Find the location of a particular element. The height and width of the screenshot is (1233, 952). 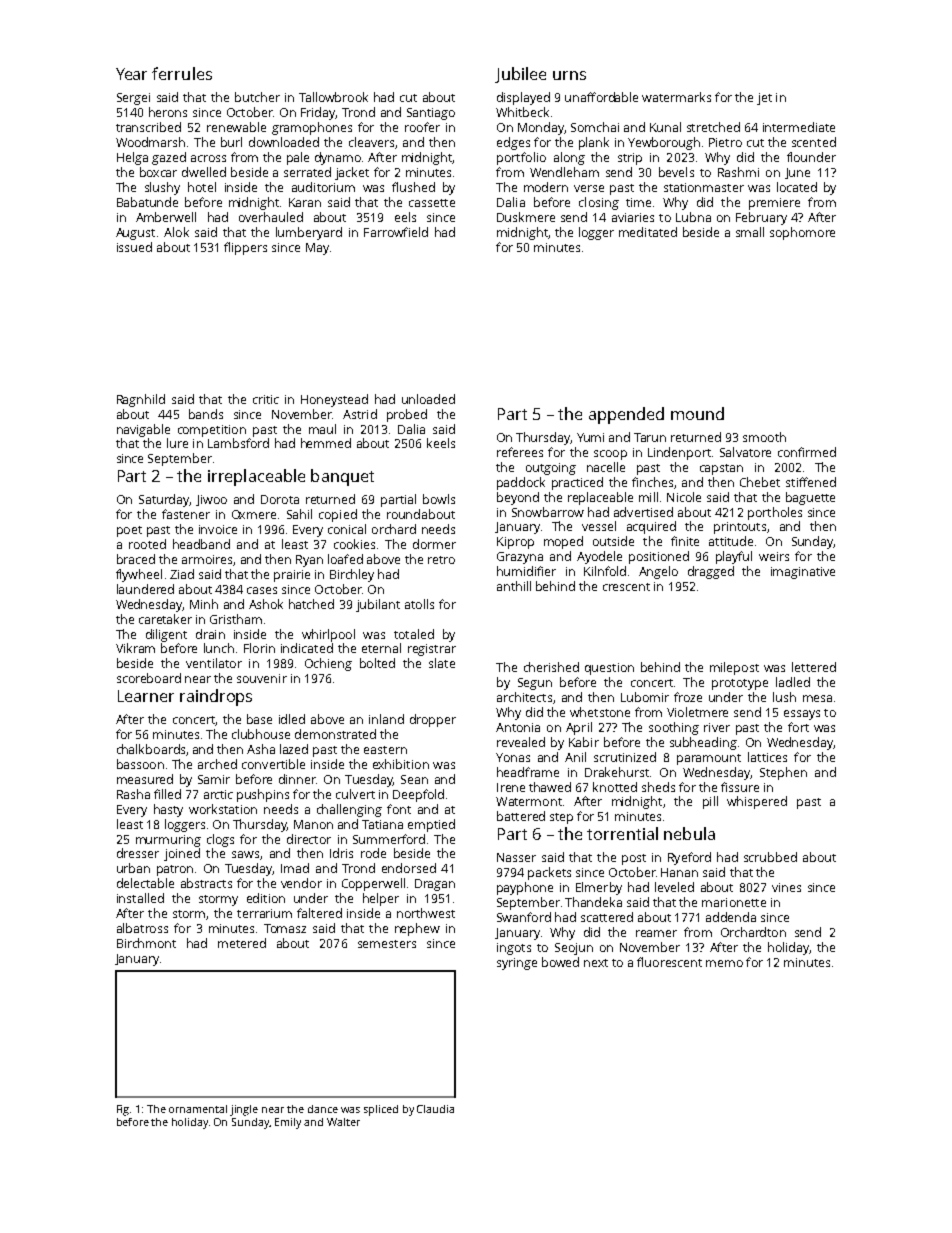

dormer is located at coordinates (434, 544).
